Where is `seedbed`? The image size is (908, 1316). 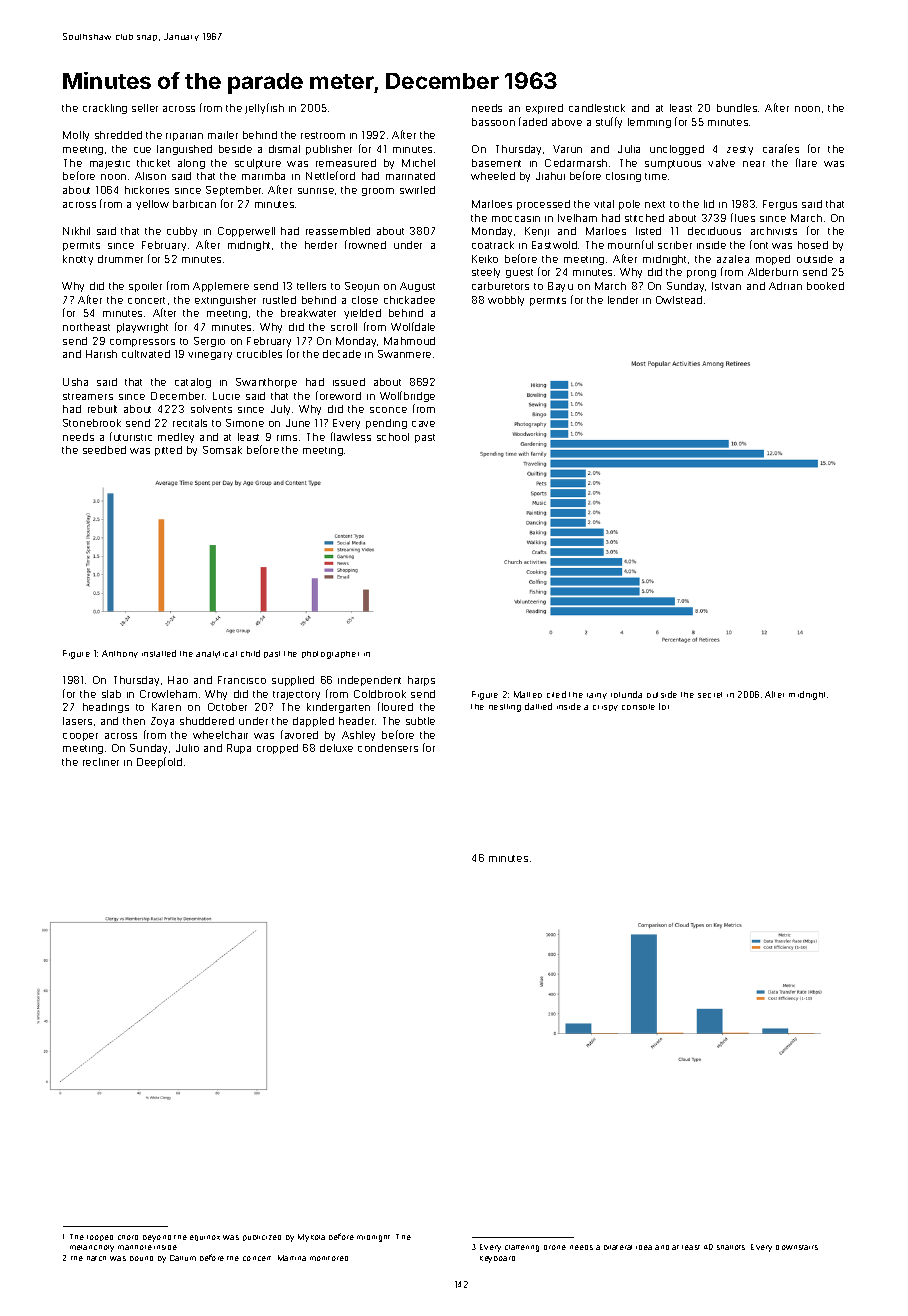
seedbed is located at coordinates (104, 450).
